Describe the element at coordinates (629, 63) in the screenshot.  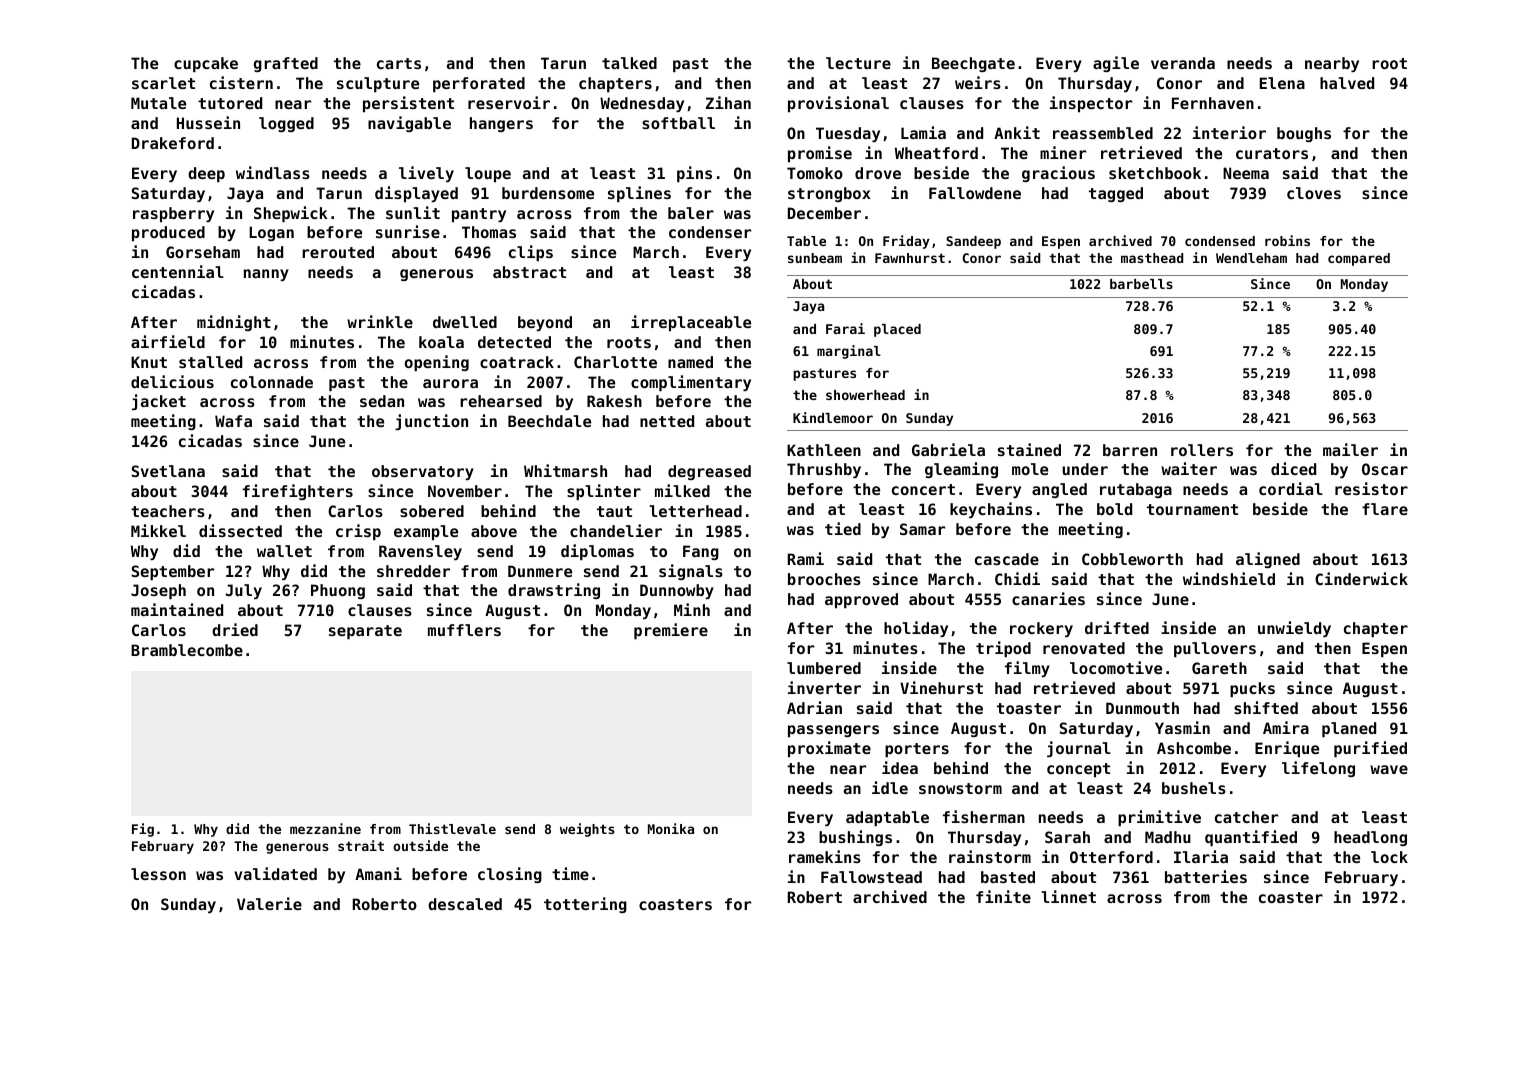
I see `talked` at that location.
